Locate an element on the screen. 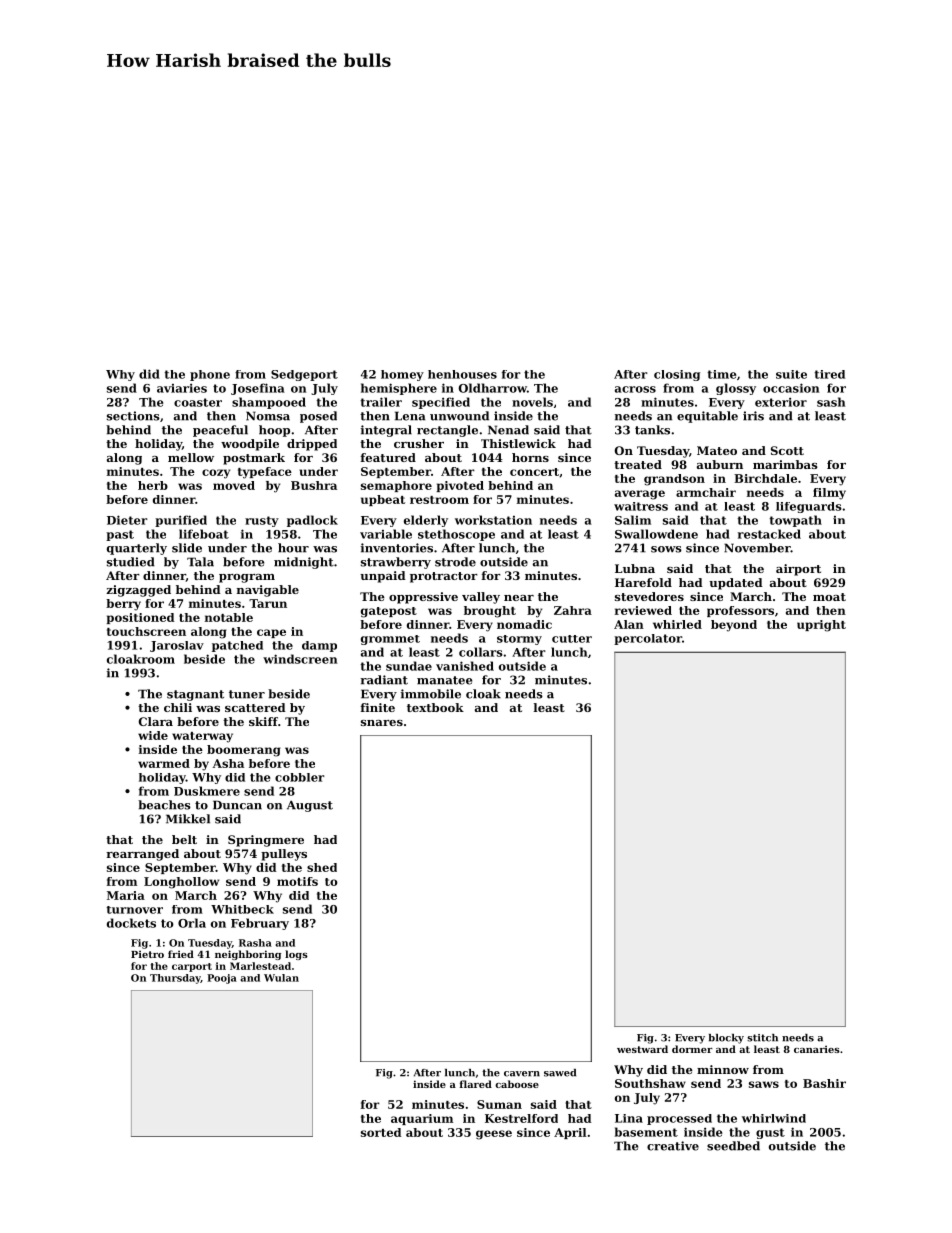  cobbler is located at coordinates (300, 777).
